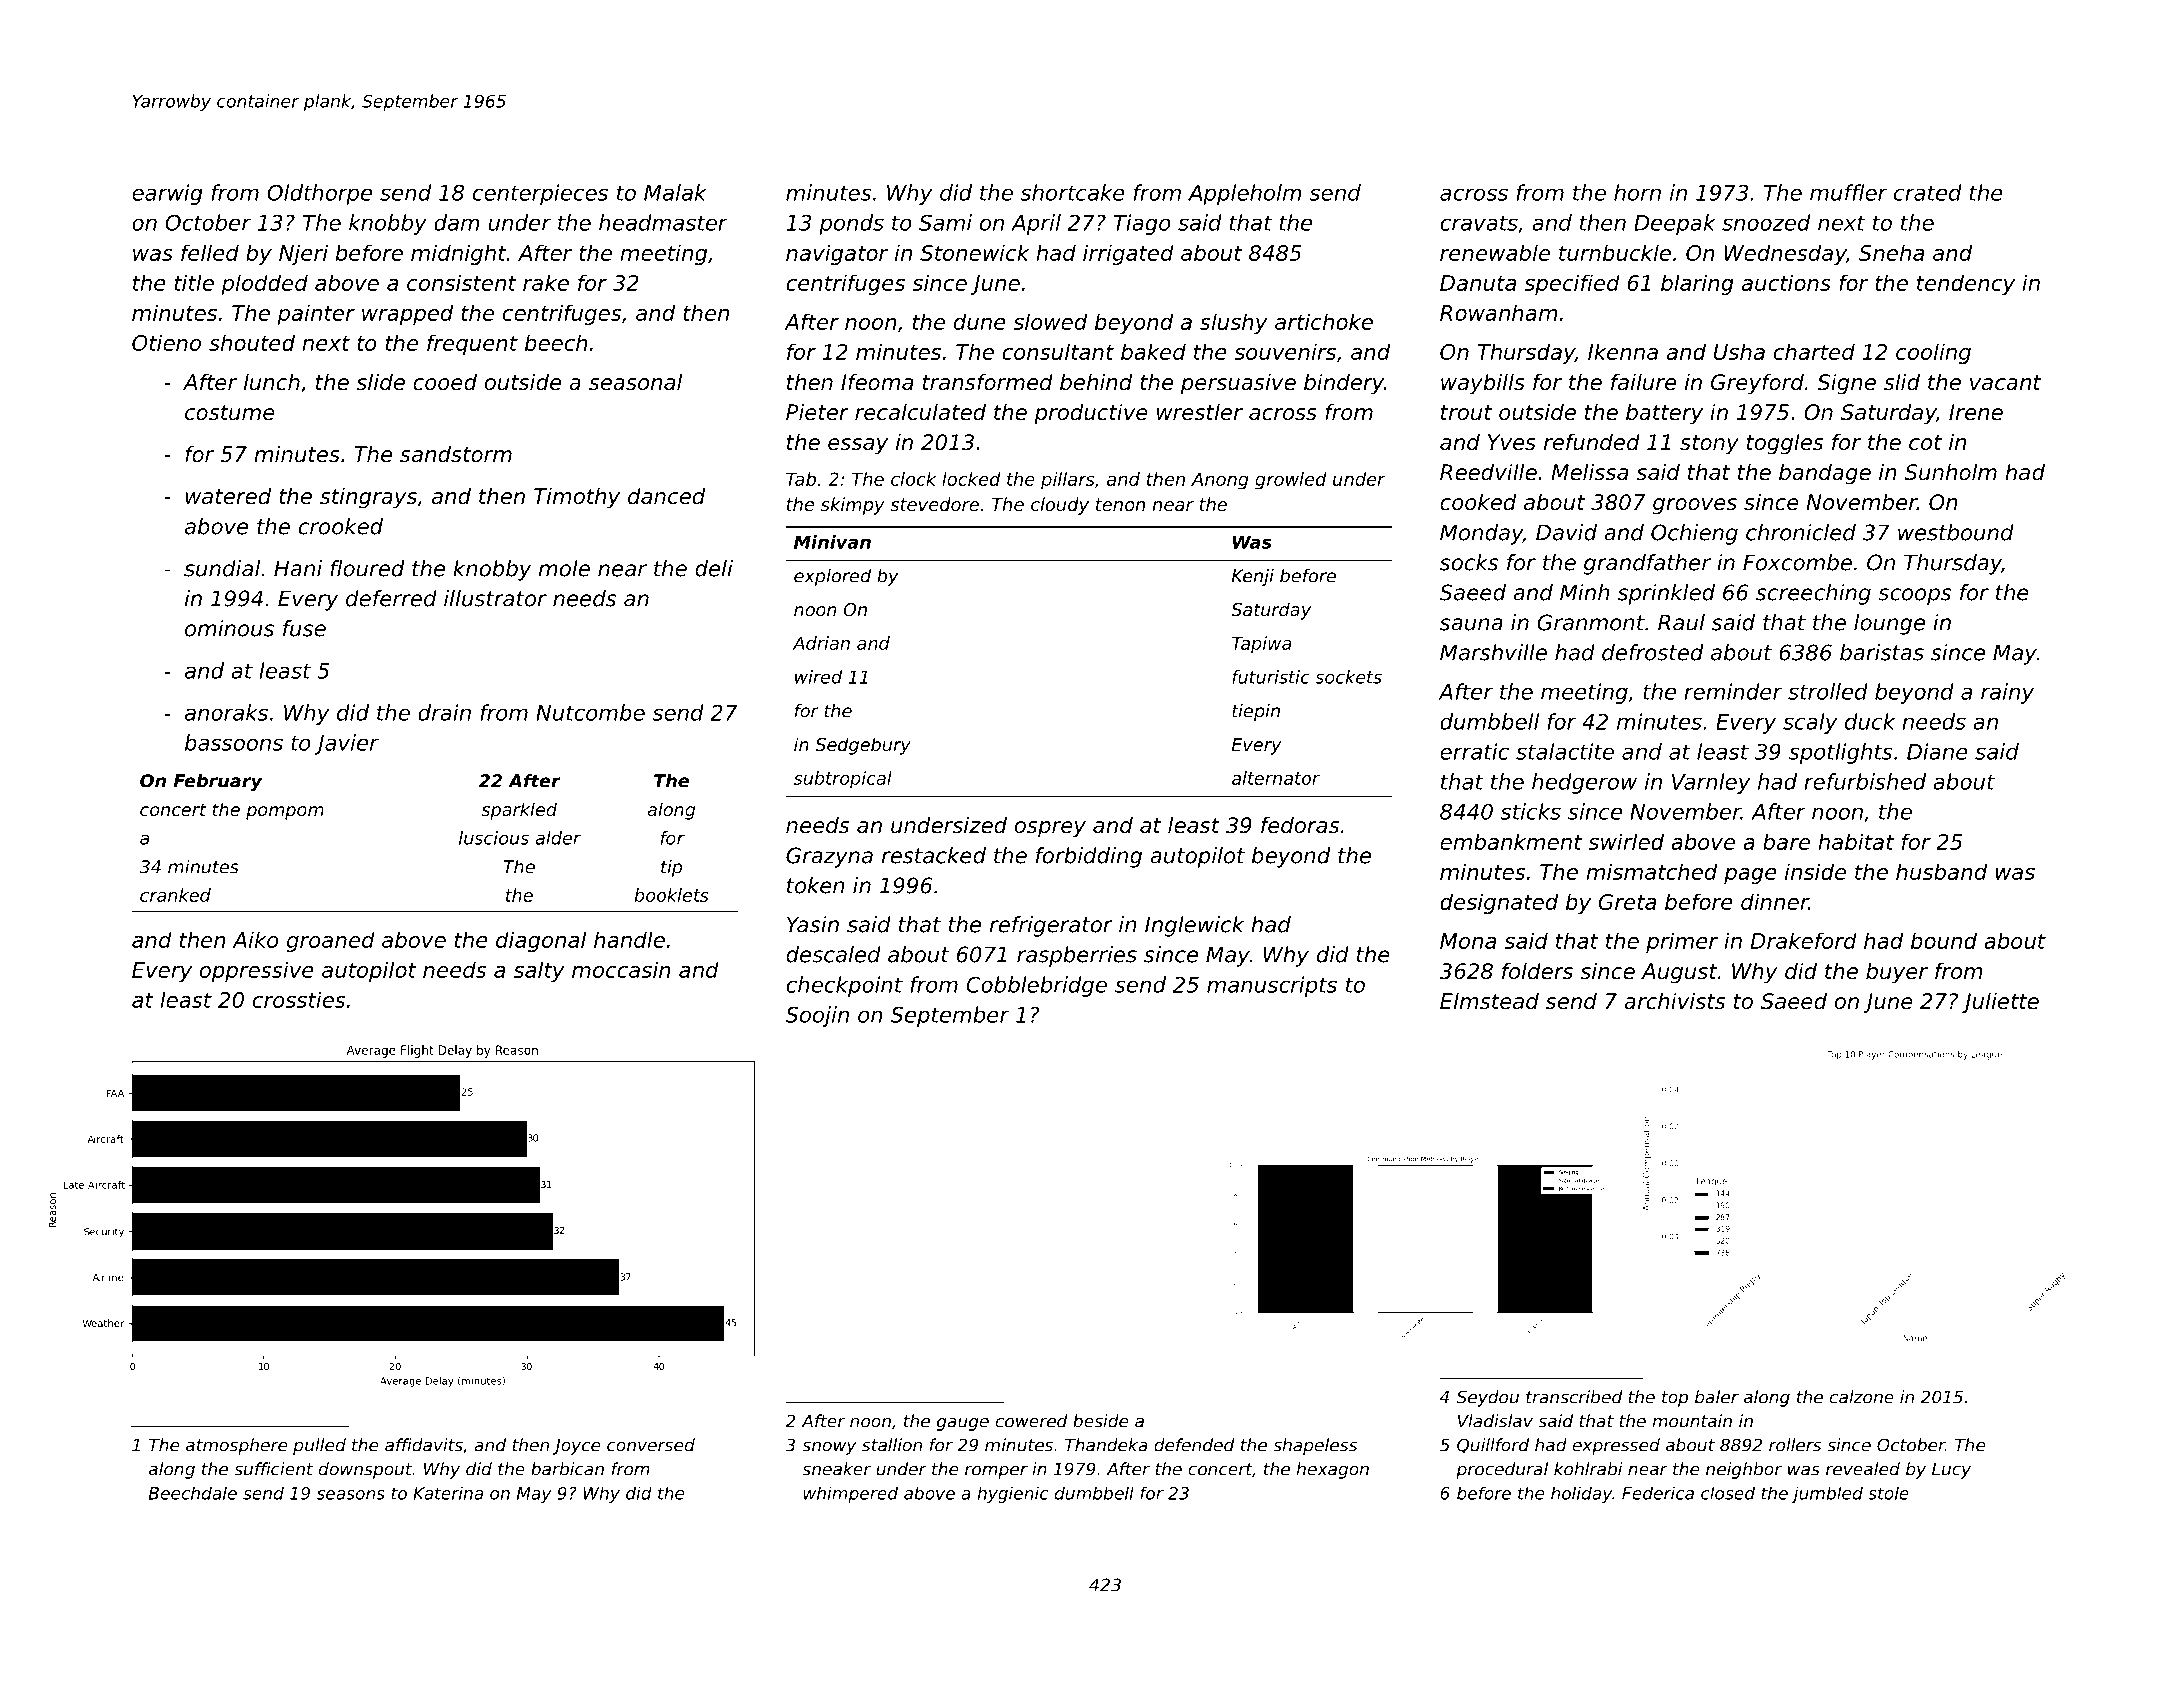 The width and height of the page is (2178, 1683). Describe the element at coordinates (167, 194) in the page. I see `earwig` at that location.
